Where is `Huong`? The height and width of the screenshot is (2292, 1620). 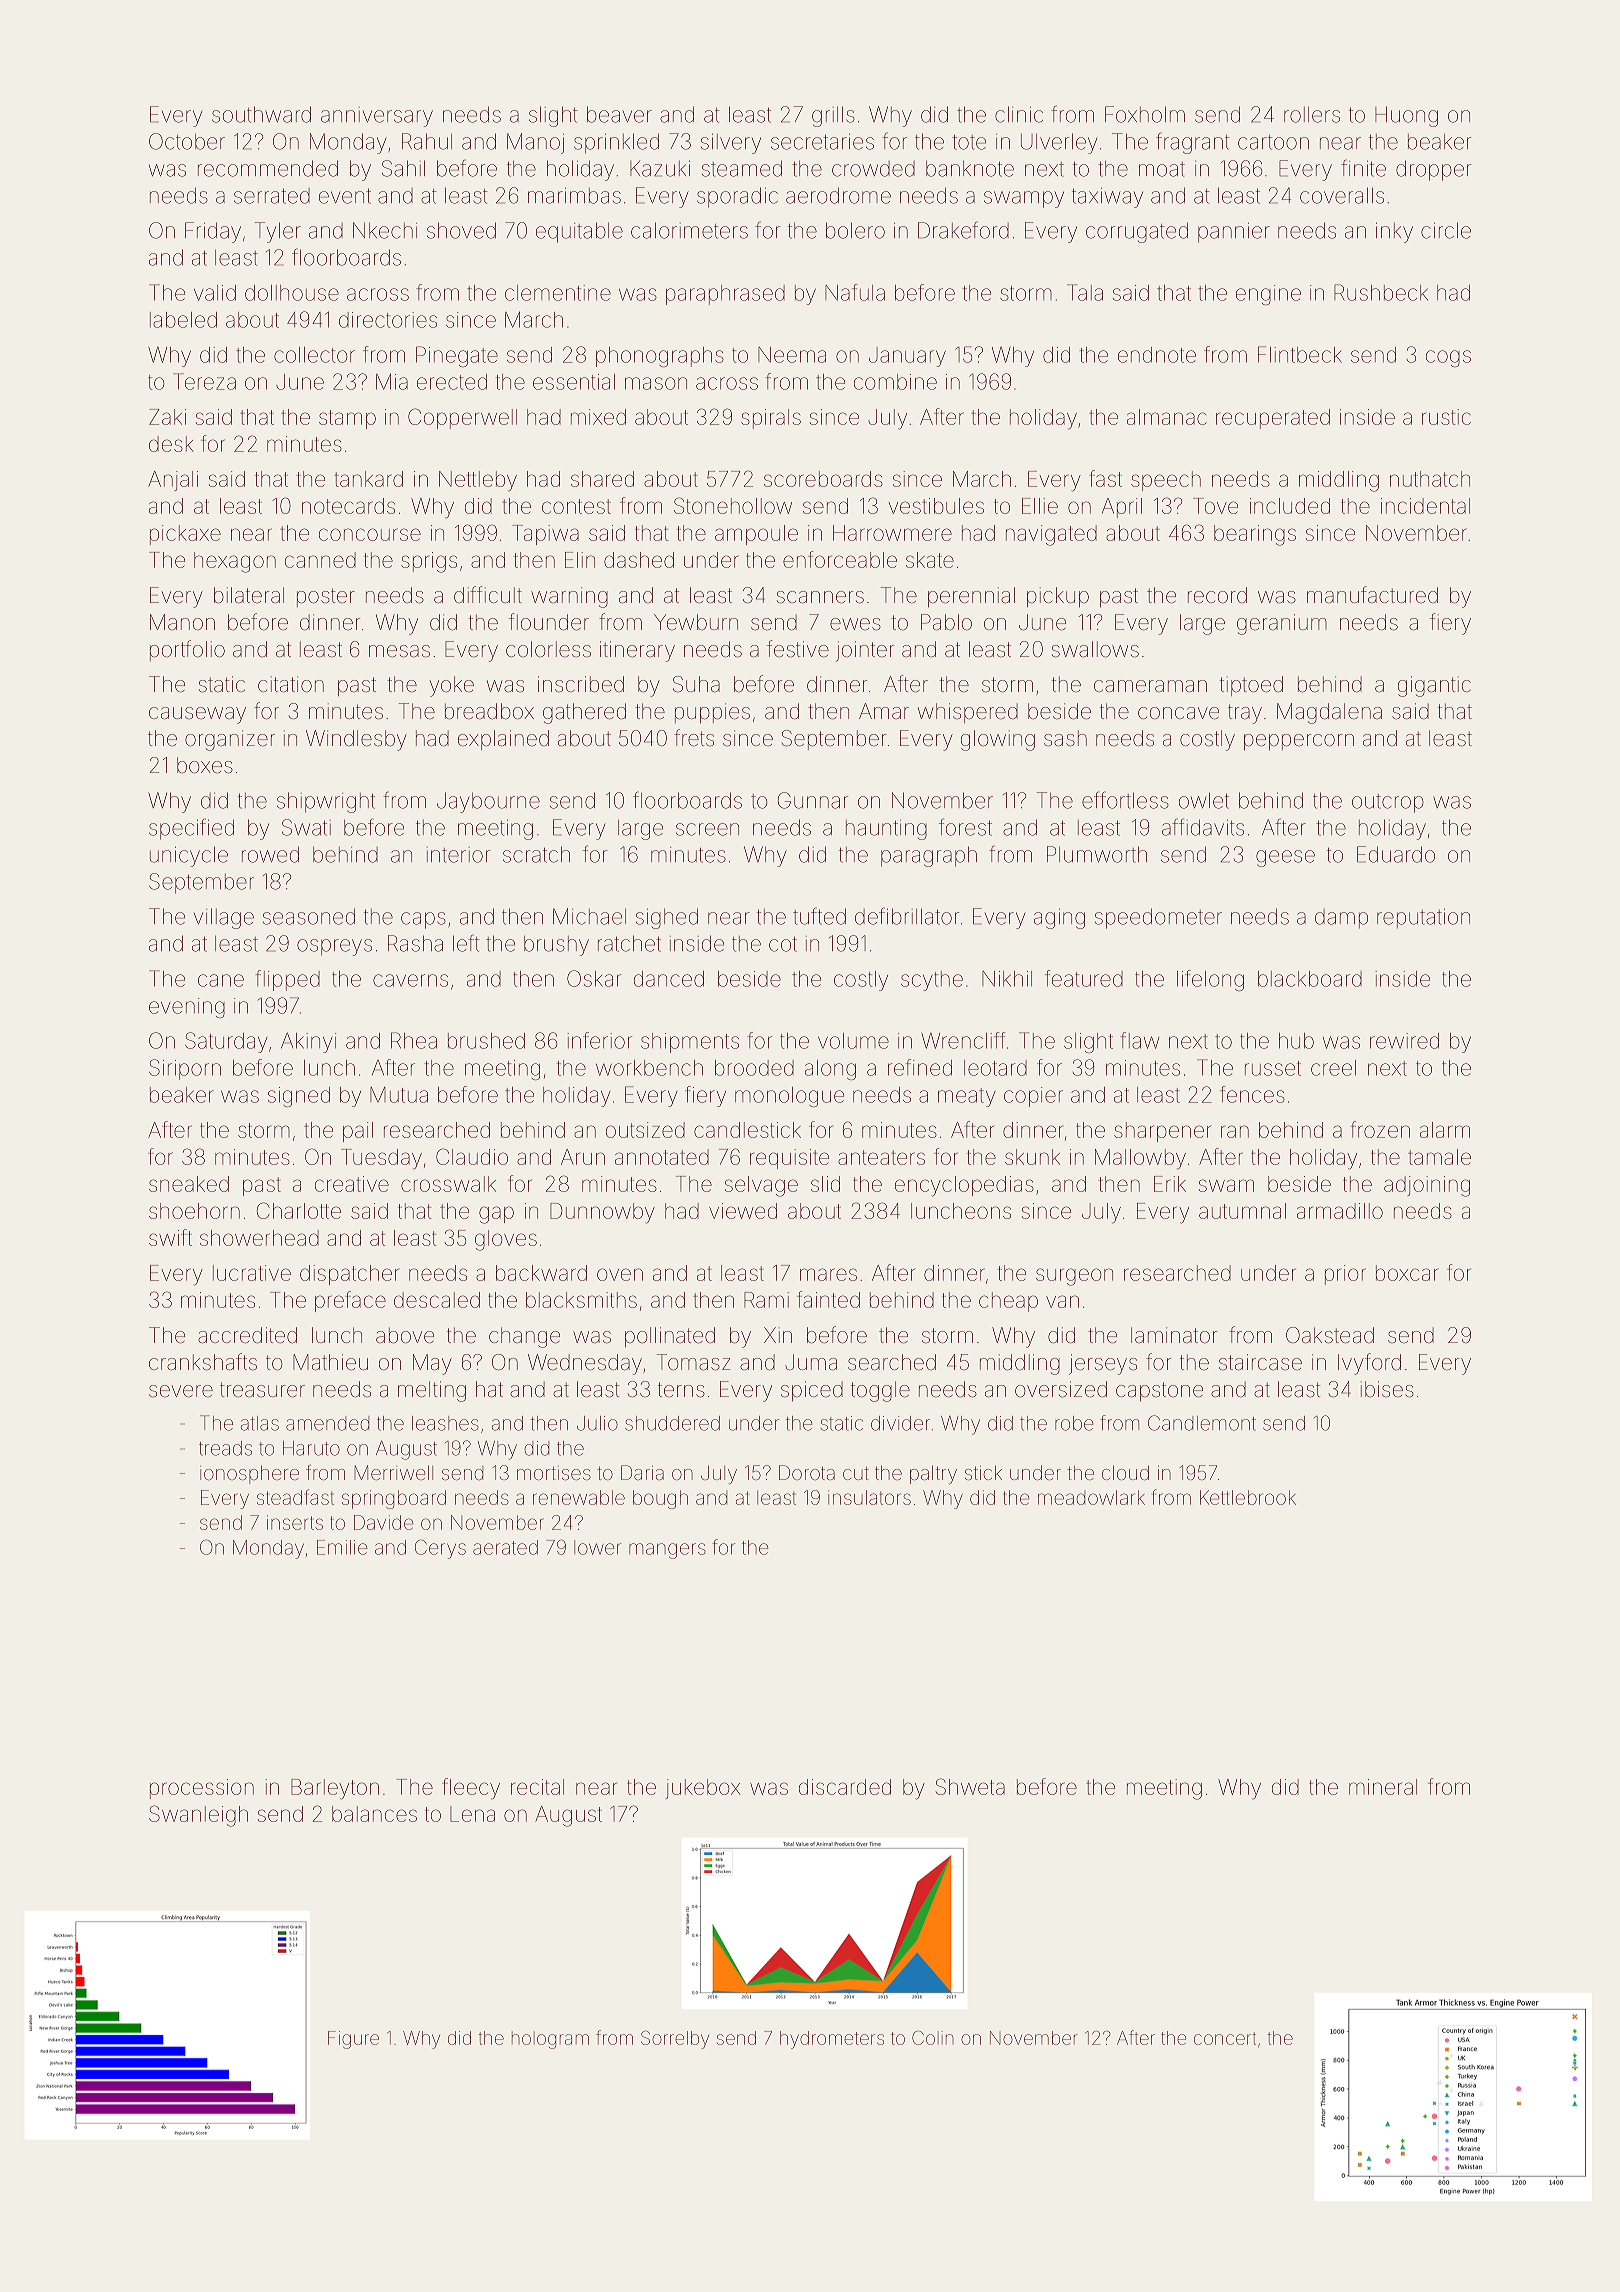 Huong is located at coordinates (1406, 116).
